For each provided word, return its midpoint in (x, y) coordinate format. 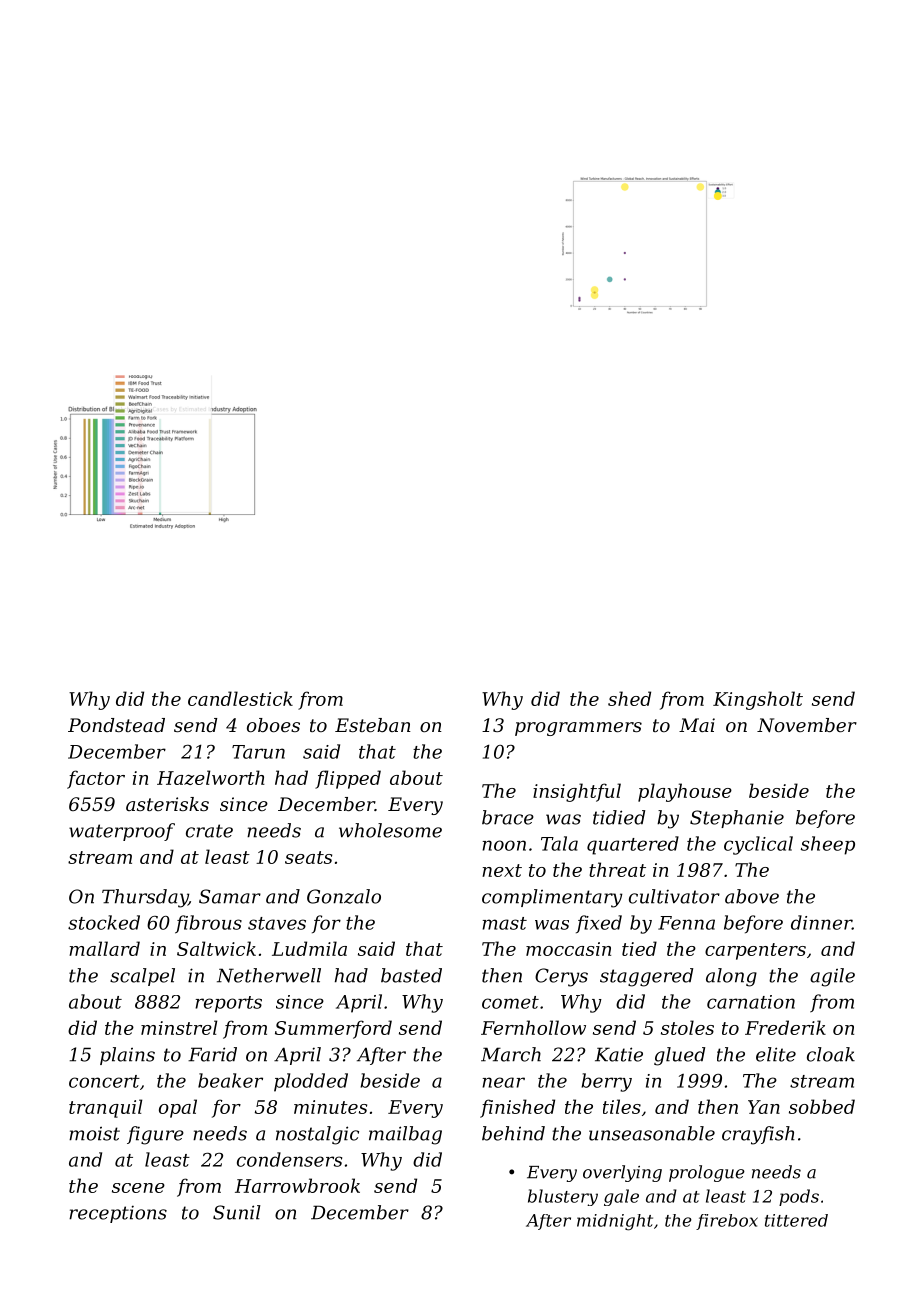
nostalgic (317, 1135)
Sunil (237, 1212)
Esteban (373, 725)
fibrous (208, 924)
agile (832, 977)
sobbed (822, 1106)
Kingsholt (758, 700)
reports (228, 1004)
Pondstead (116, 725)
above (752, 896)
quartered (633, 845)
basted (411, 975)
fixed (599, 924)
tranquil (105, 1108)
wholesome (390, 830)
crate (209, 831)
